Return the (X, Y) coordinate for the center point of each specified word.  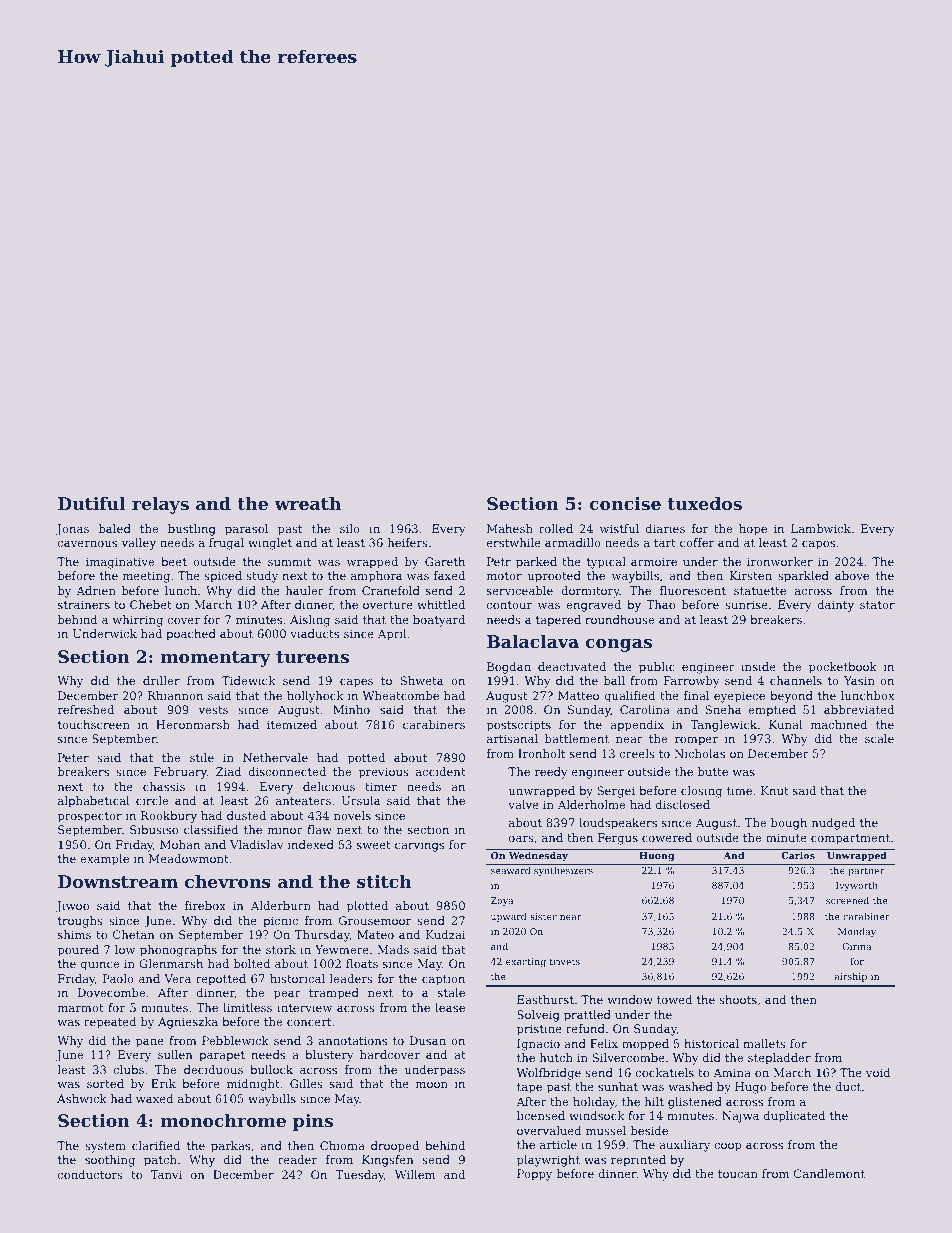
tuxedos (704, 503)
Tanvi (166, 1174)
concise (625, 503)
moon (432, 1085)
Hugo (750, 1088)
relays (160, 505)
